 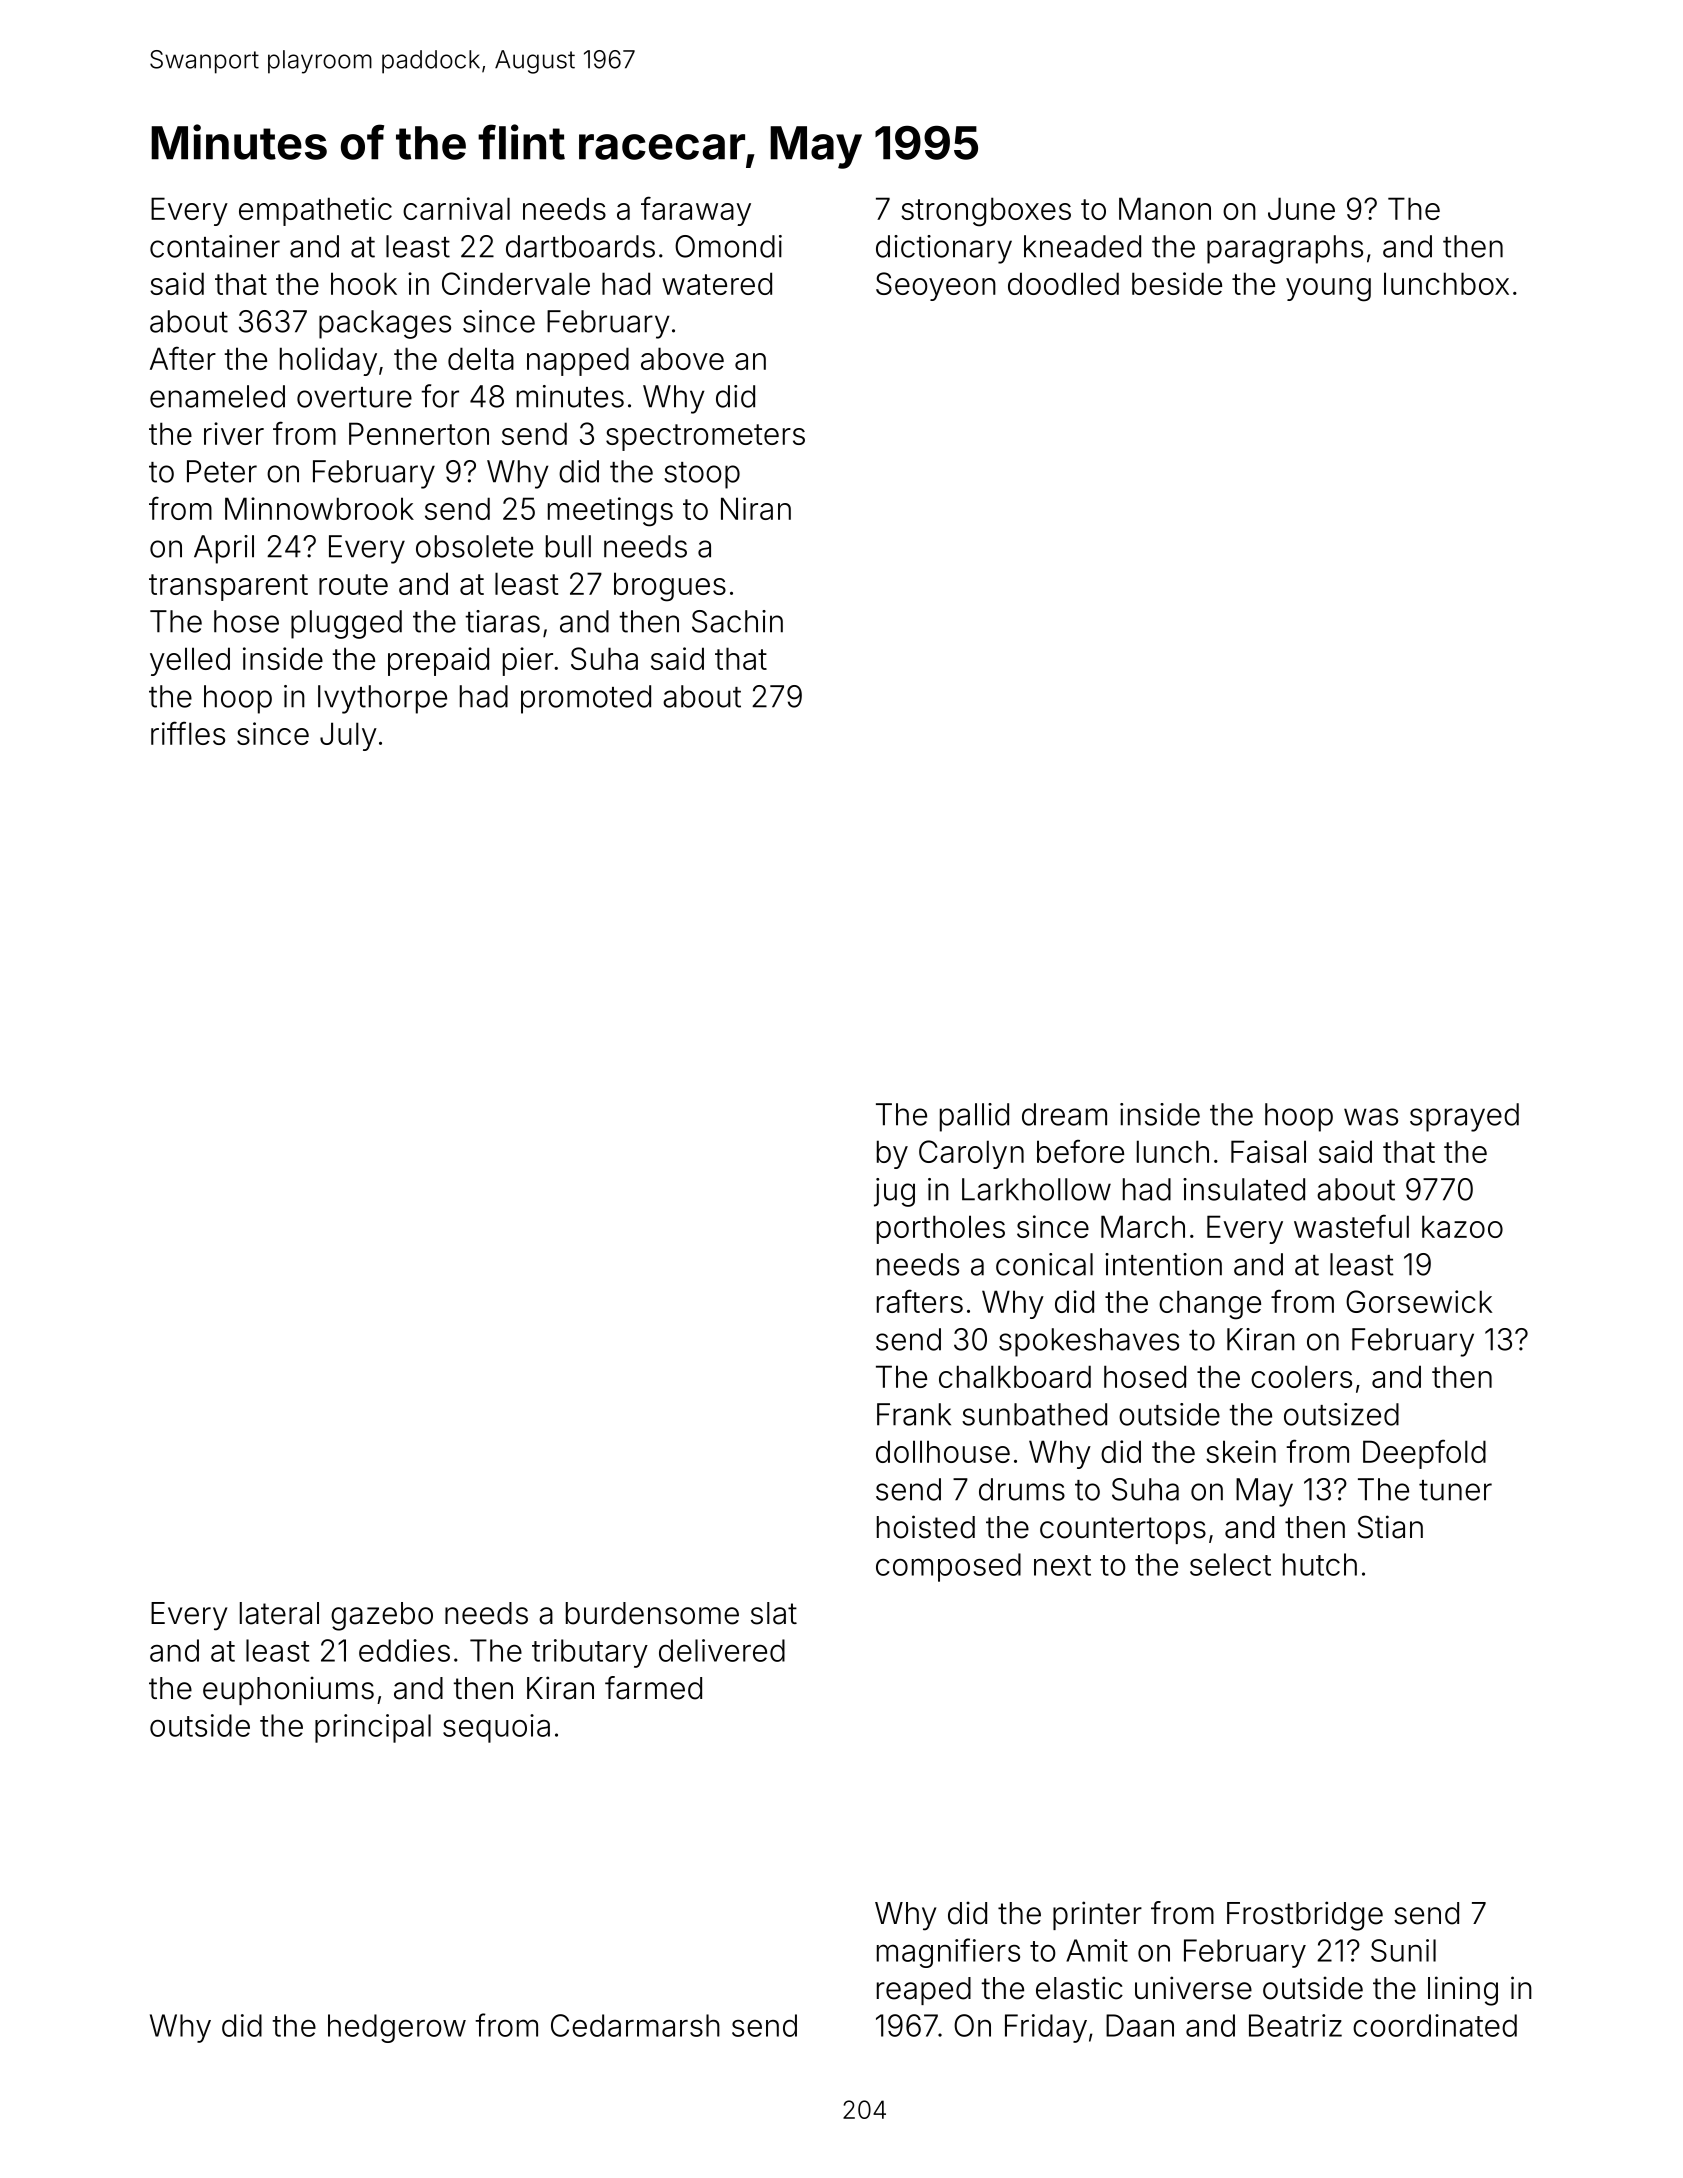 What do you see at coordinates (190, 661) in the screenshot?
I see `yelled` at bounding box center [190, 661].
